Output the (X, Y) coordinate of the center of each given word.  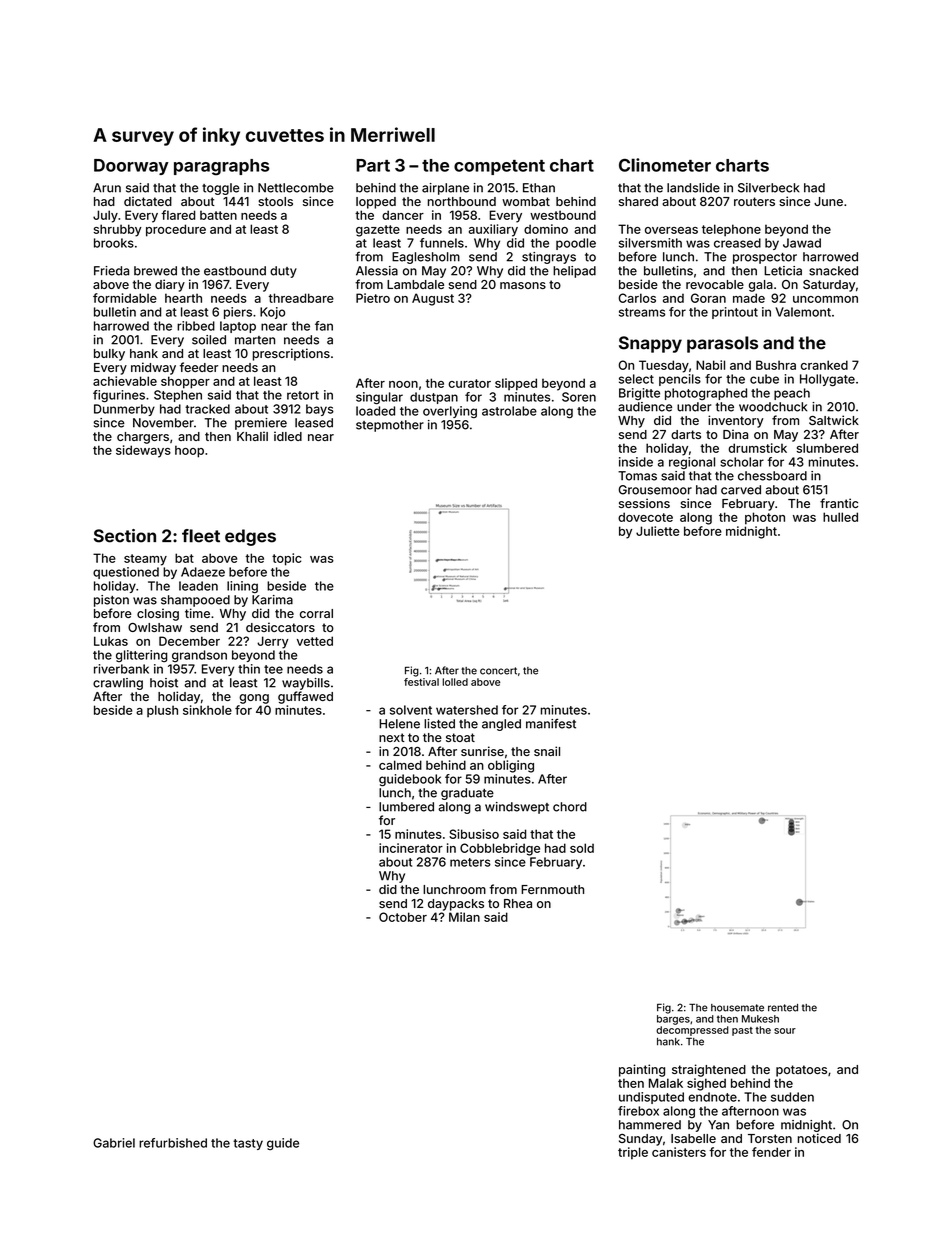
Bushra (776, 365)
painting (642, 1070)
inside (636, 462)
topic (286, 559)
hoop (189, 451)
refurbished (173, 1143)
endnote (712, 1097)
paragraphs (221, 167)
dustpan (434, 398)
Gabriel (114, 1143)
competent (499, 167)
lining (242, 587)
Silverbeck (769, 188)
